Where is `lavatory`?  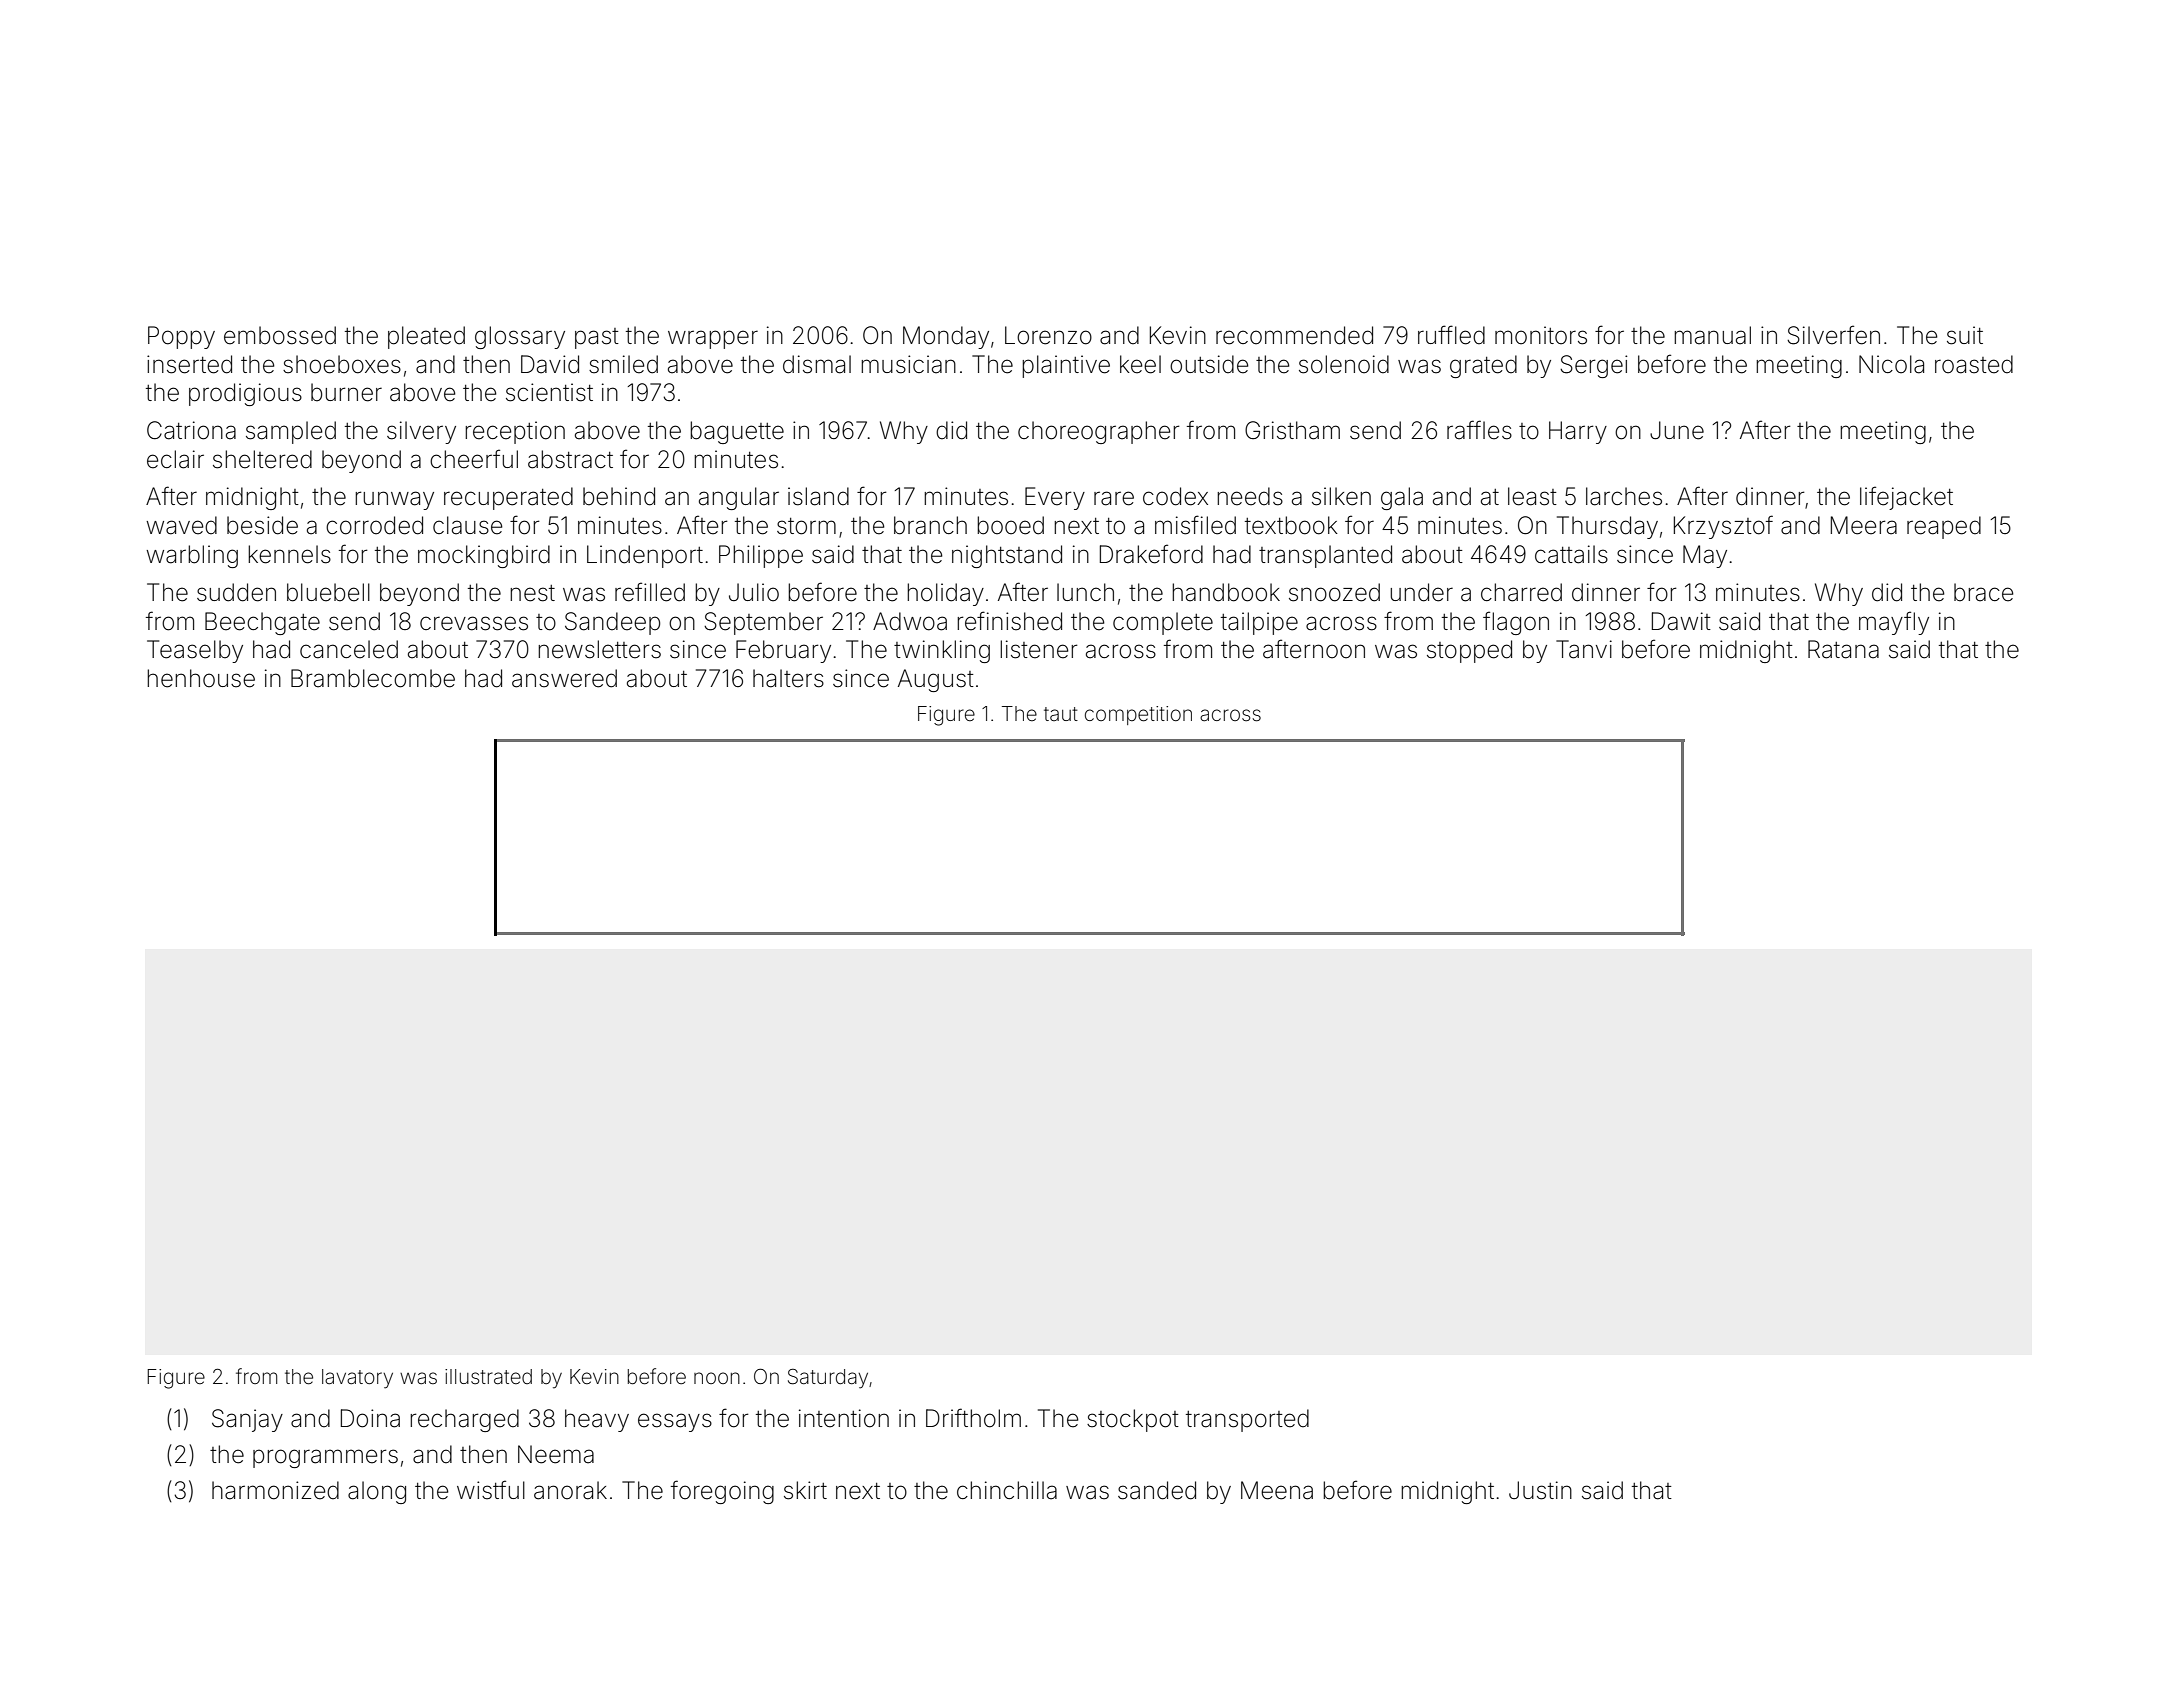
lavatory is located at coordinates (357, 1379).
